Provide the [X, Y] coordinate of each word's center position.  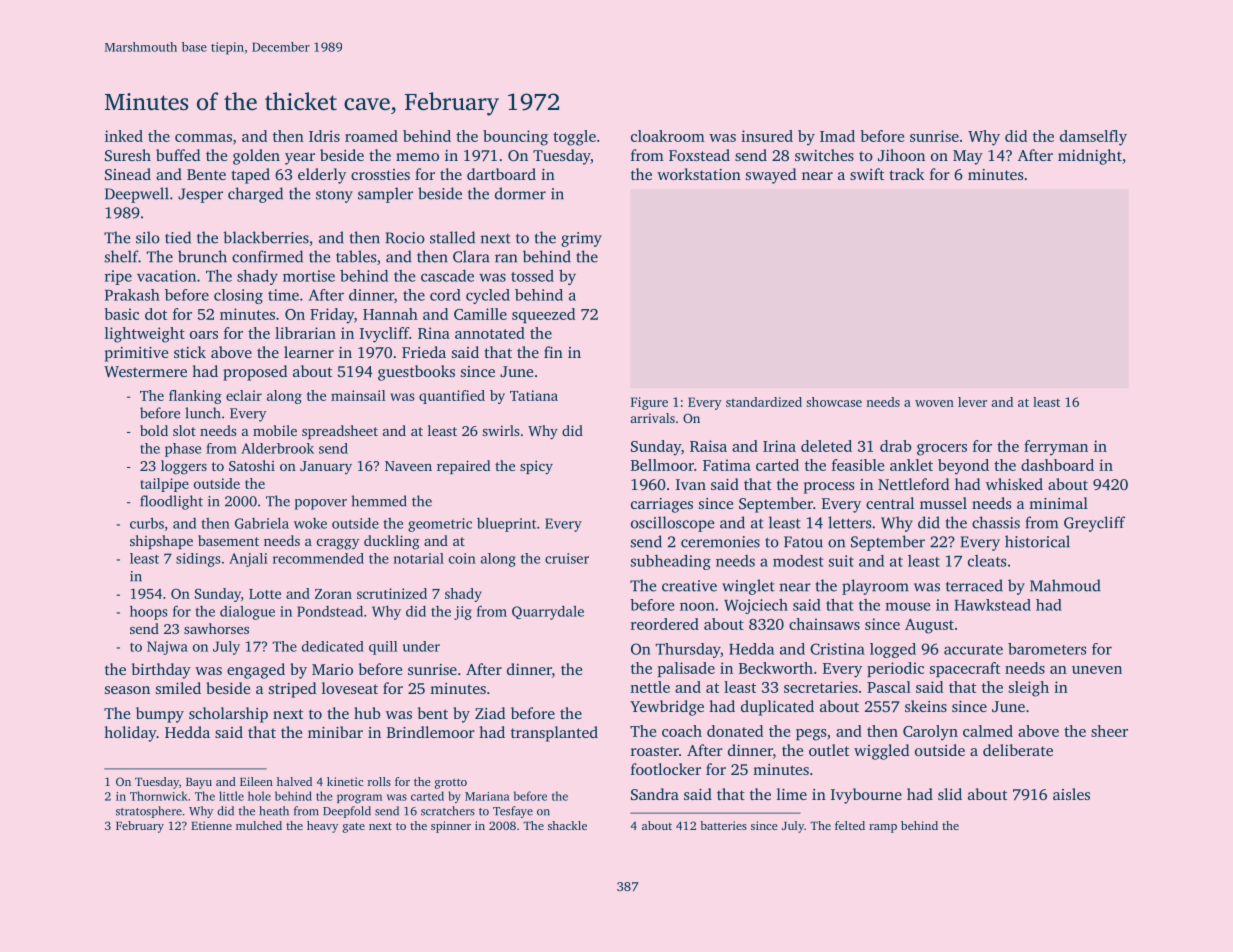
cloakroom [668, 136]
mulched [259, 825]
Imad [837, 136]
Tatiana [534, 395]
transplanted [554, 734]
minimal [1058, 503]
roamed [371, 136]
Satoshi [252, 465]
